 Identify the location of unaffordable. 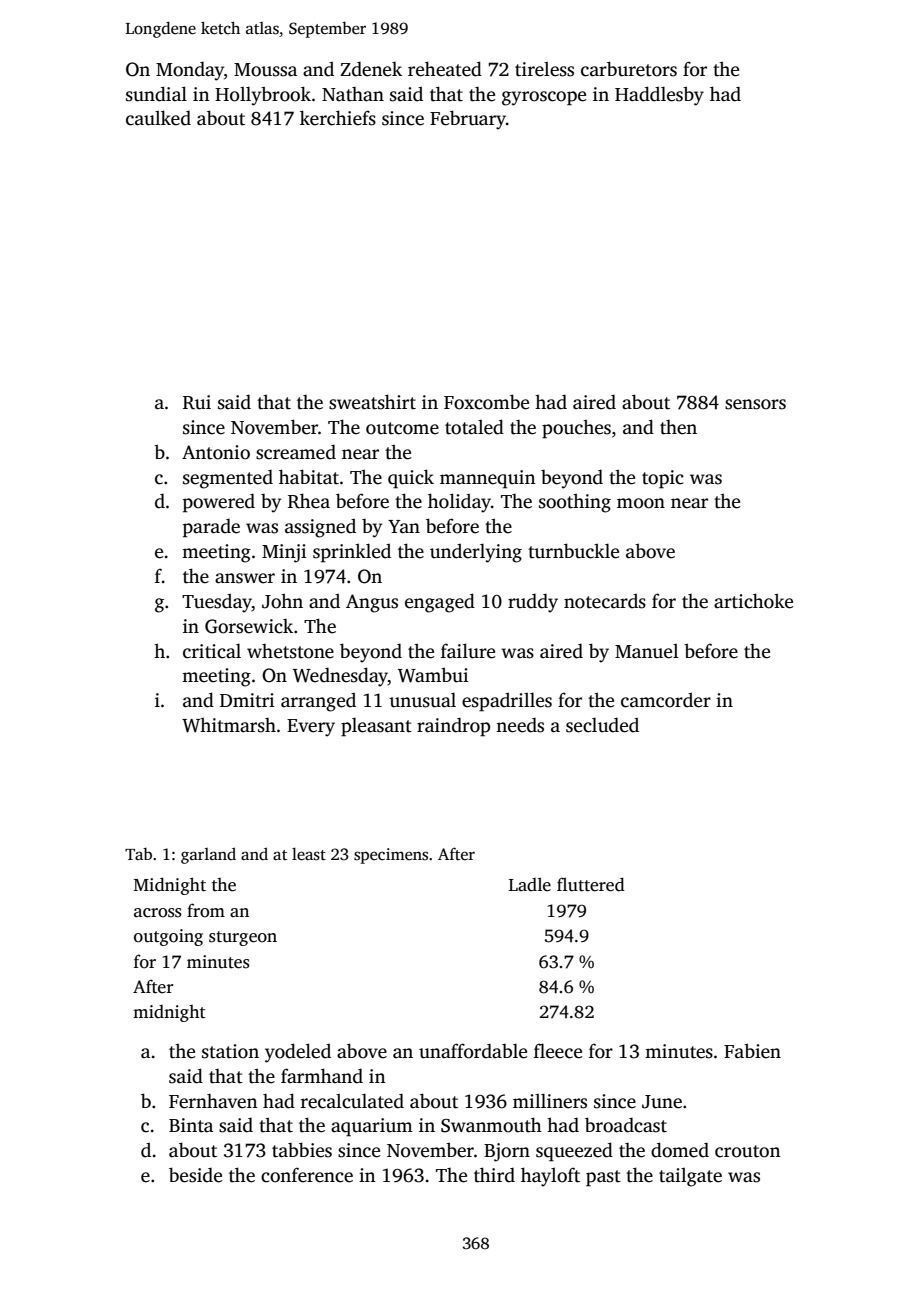
(473, 1051).
